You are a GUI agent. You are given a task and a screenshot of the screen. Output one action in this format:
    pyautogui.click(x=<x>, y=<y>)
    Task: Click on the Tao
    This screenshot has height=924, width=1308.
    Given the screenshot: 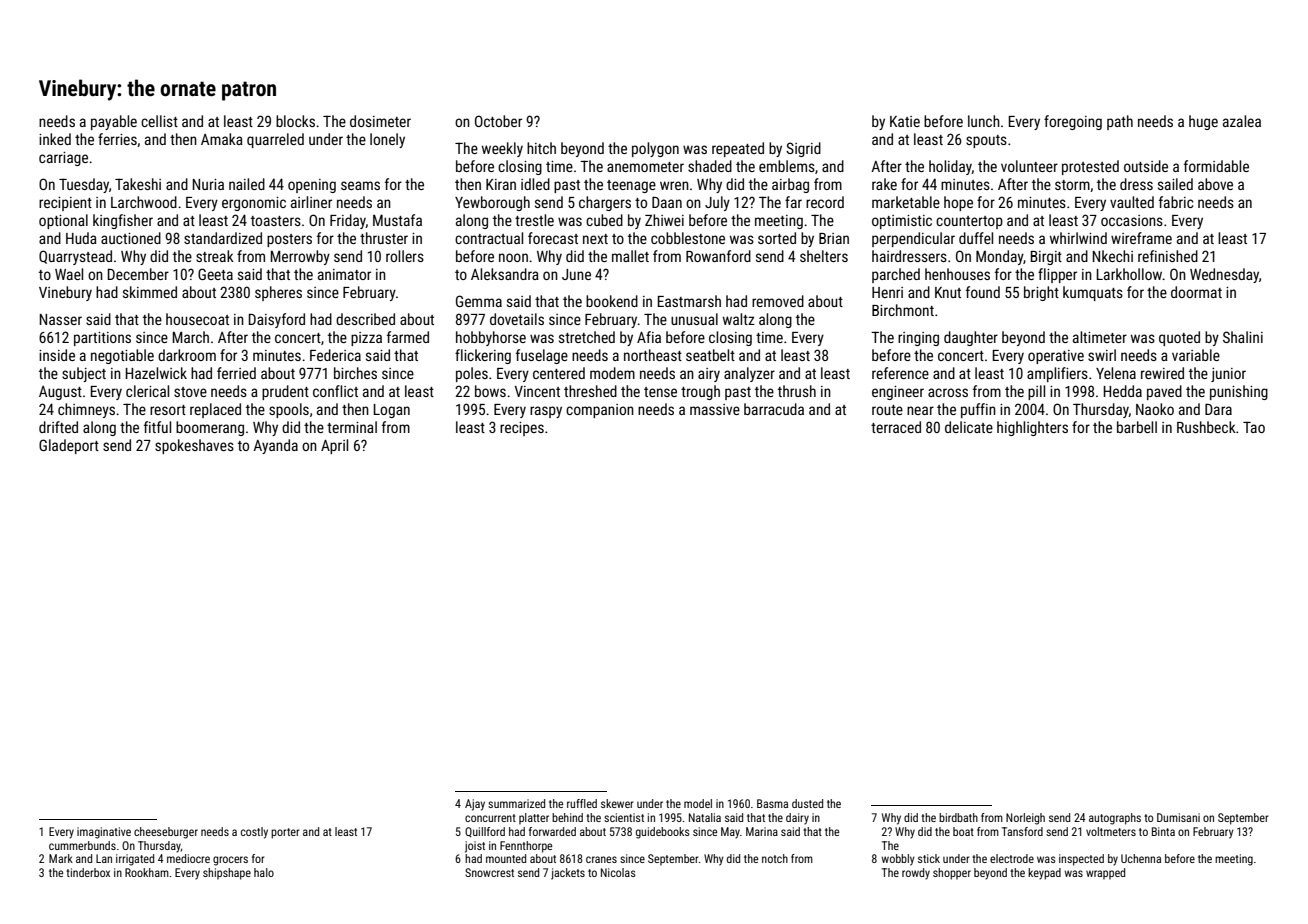 What is the action you would take?
    pyautogui.click(x=1254, y=427)
